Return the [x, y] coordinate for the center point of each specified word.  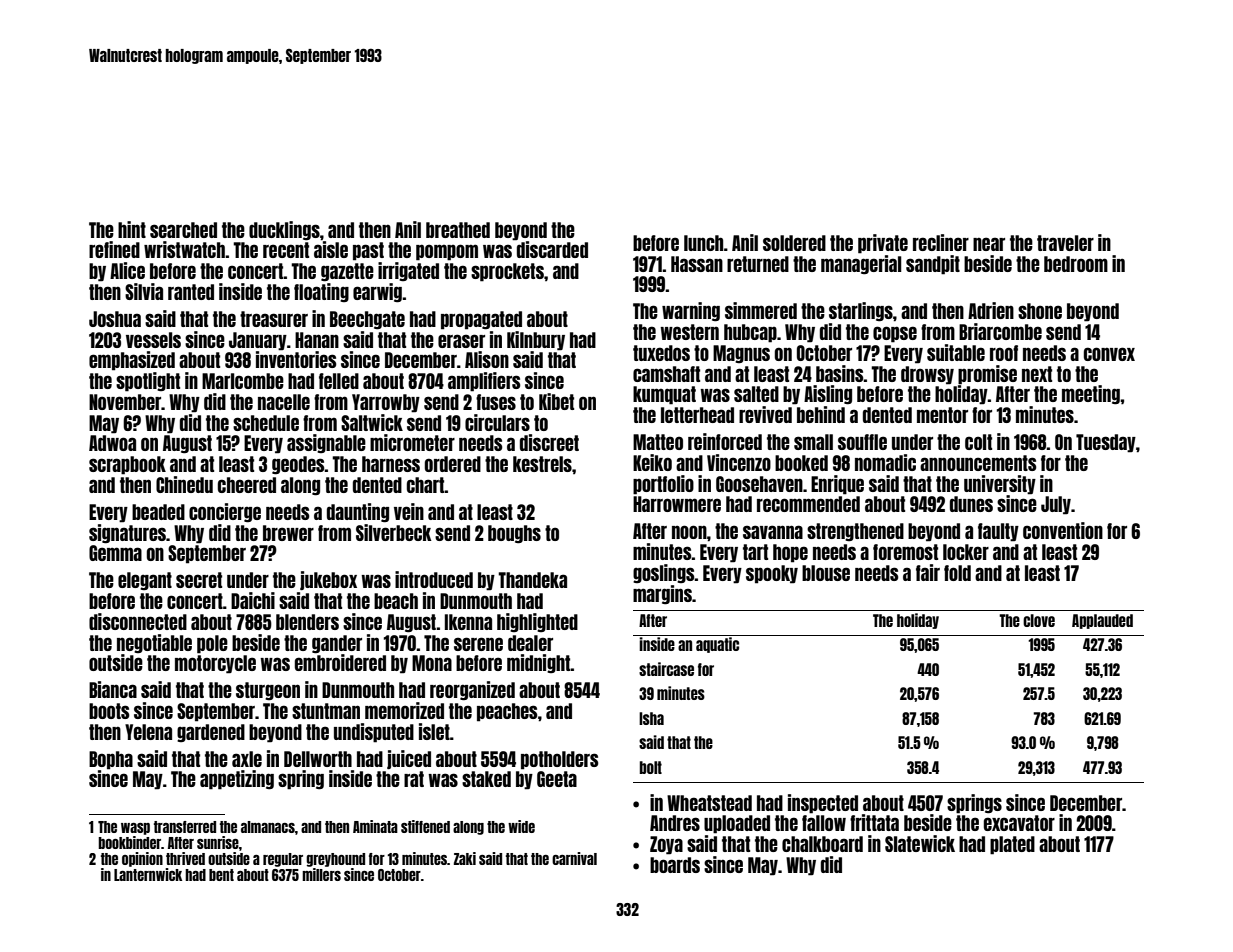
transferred [185, 827]
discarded [552, 249]
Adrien [991, 310]
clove [1039, 620]
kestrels [542, 464]
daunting [358, 513]
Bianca [113, 689]
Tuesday [1106, 443]
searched [183, 230]
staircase [666, 669]
